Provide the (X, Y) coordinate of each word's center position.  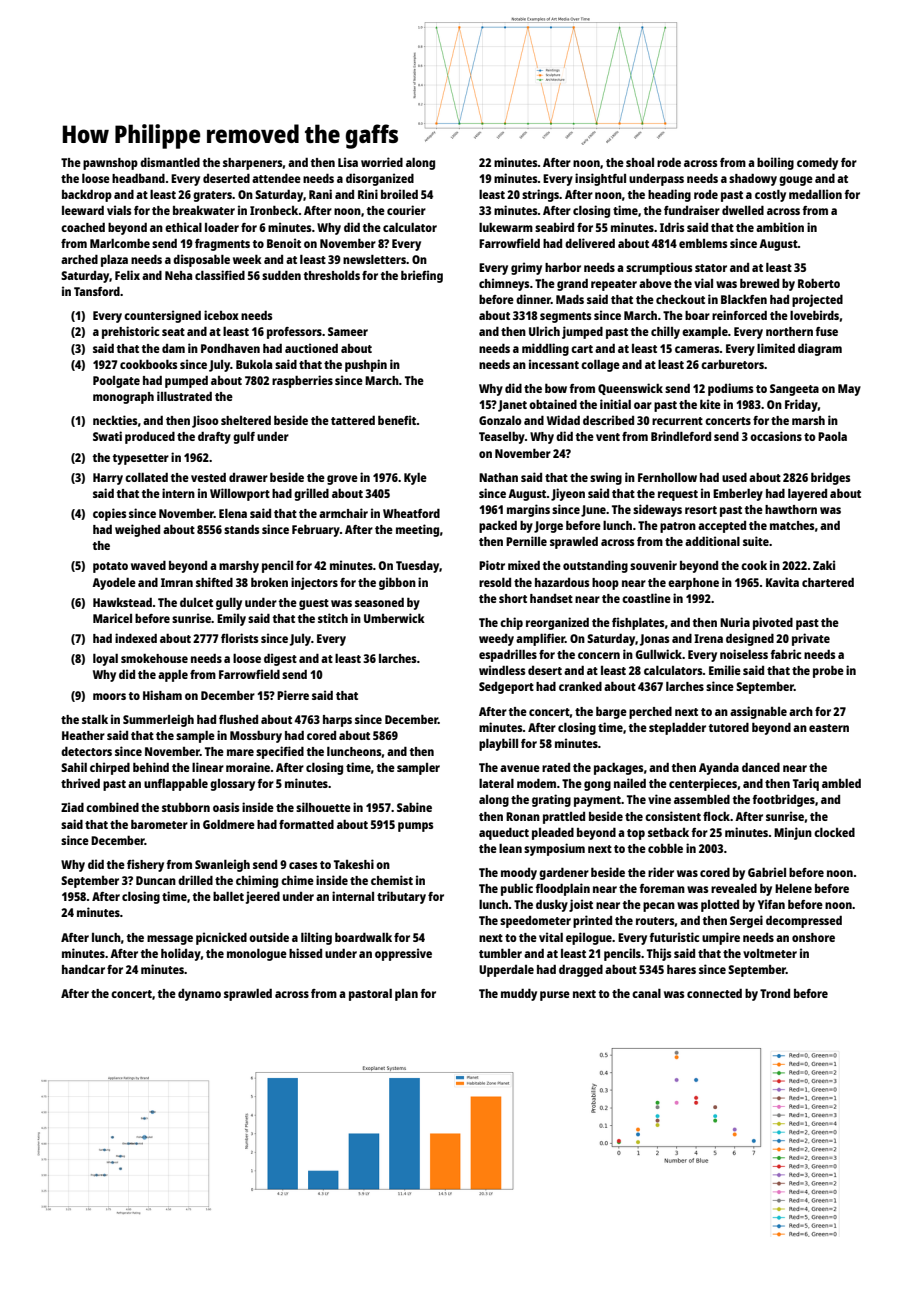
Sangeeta (794, 390)
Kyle (415, 479)
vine (659, 799)
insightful (600, 179)
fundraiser (692, 210)
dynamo (199, 995)
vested (208, 477)
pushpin (366, 365)
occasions (776, 436)
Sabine (414, 807)
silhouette (323, 807)
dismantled (170, 162)
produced (150, 438)
